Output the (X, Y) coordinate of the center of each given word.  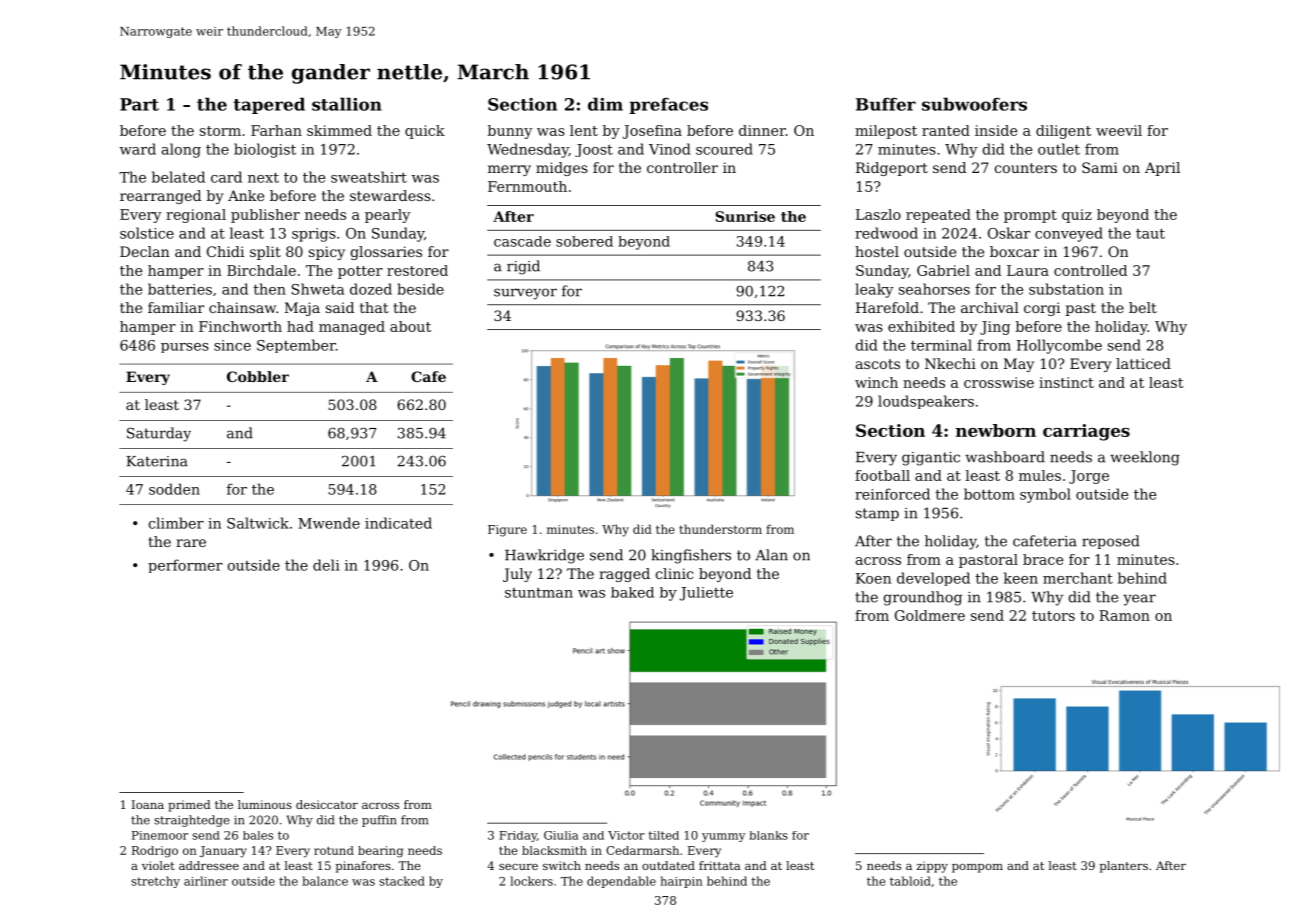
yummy (723, 837)
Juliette (706, 594)
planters (1124, 867)
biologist (265, 150)
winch (876, 382)
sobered (584, 241)
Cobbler (258, 376)
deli (326, 565)
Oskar (1009, 233)
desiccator (327, 804)
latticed (1143, 363)
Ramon (1124, 615)
